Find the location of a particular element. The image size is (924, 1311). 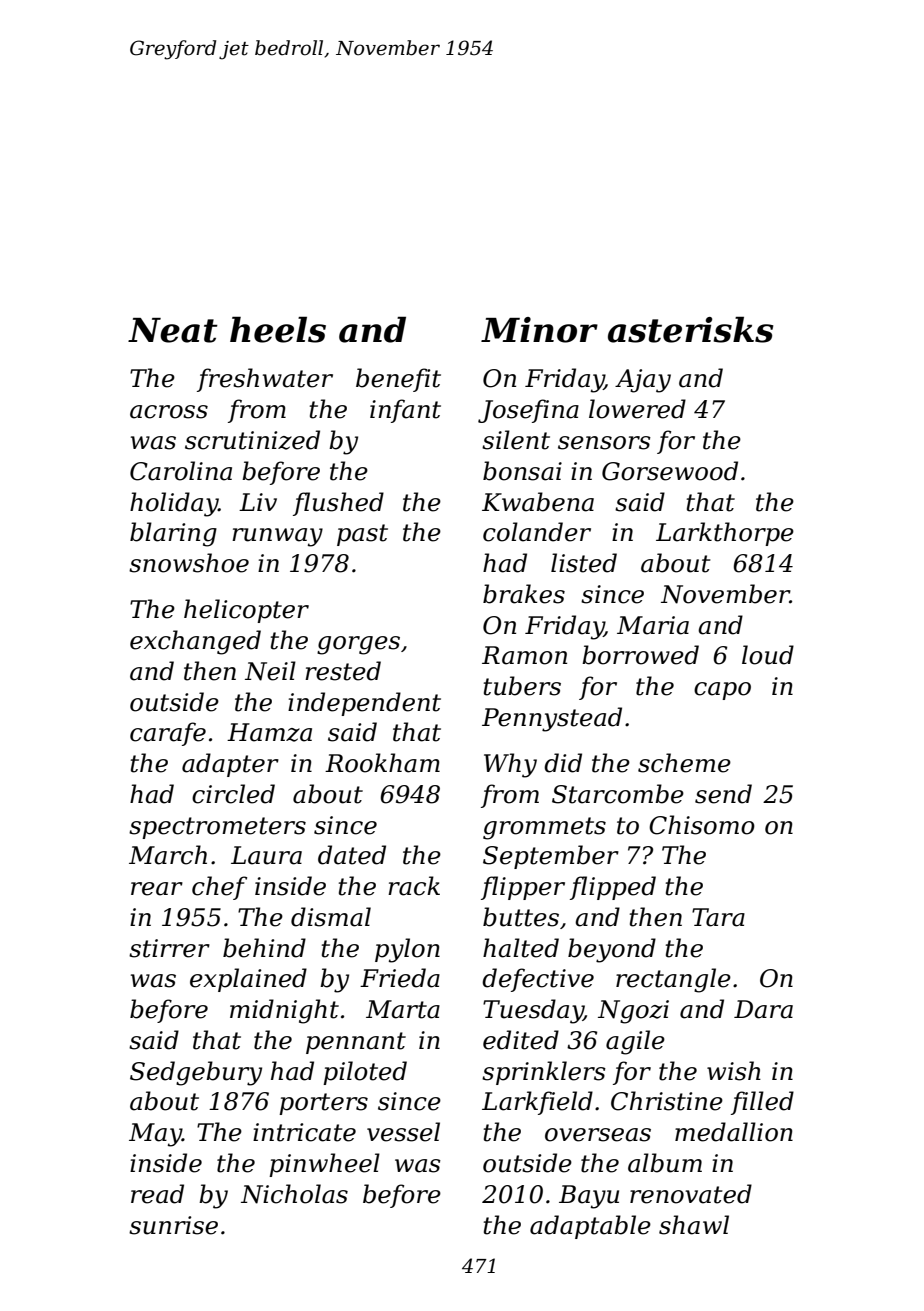

benefit is located at coordinates (398, 380).
